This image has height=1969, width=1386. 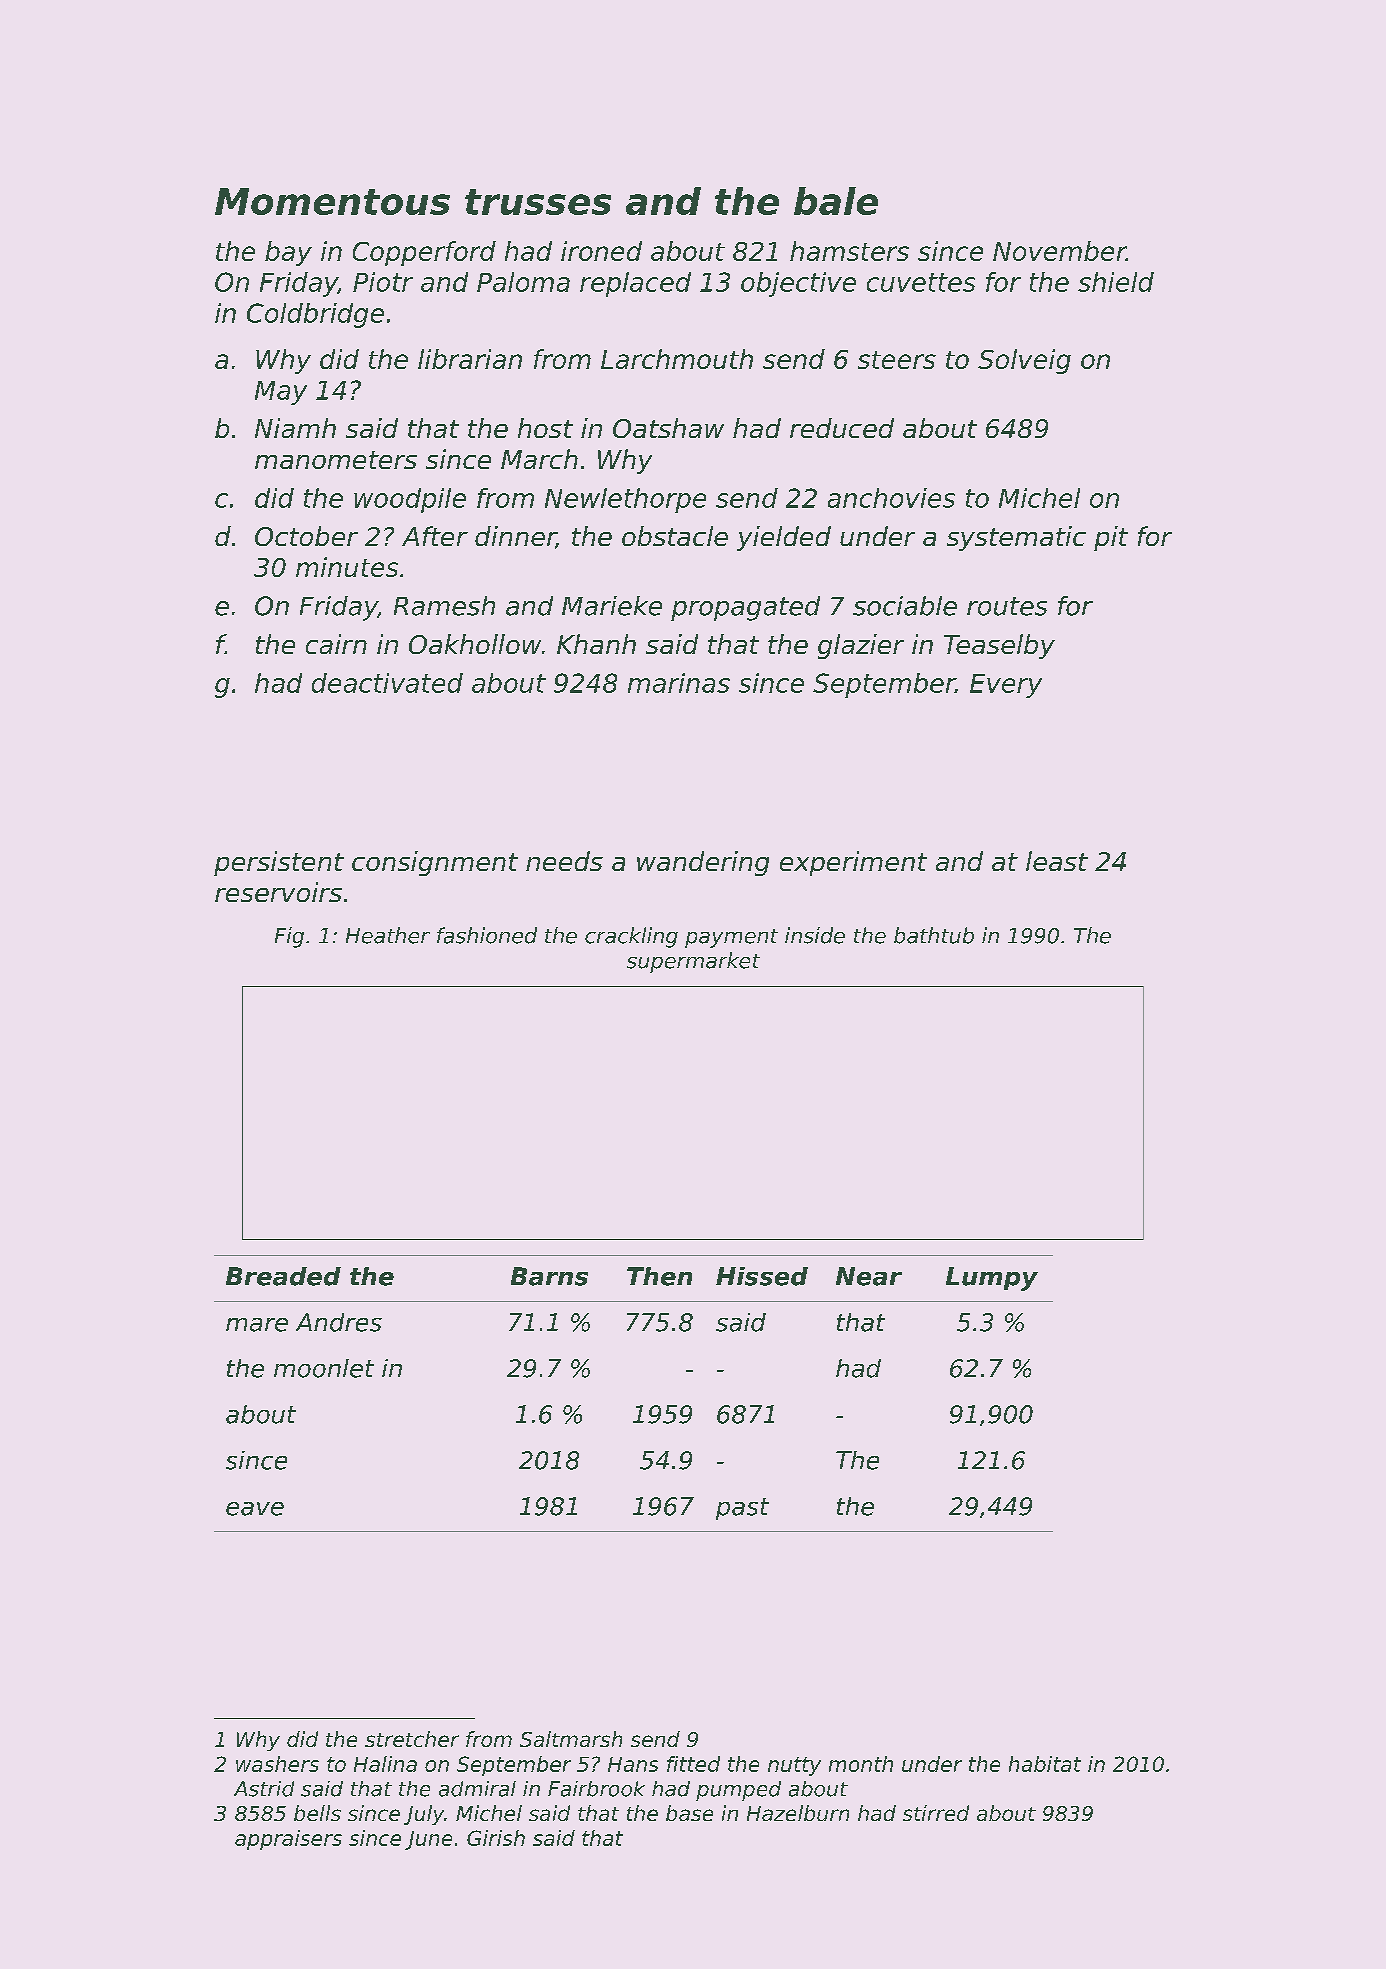 I want to click on bale, so click(x=836, y=201).
